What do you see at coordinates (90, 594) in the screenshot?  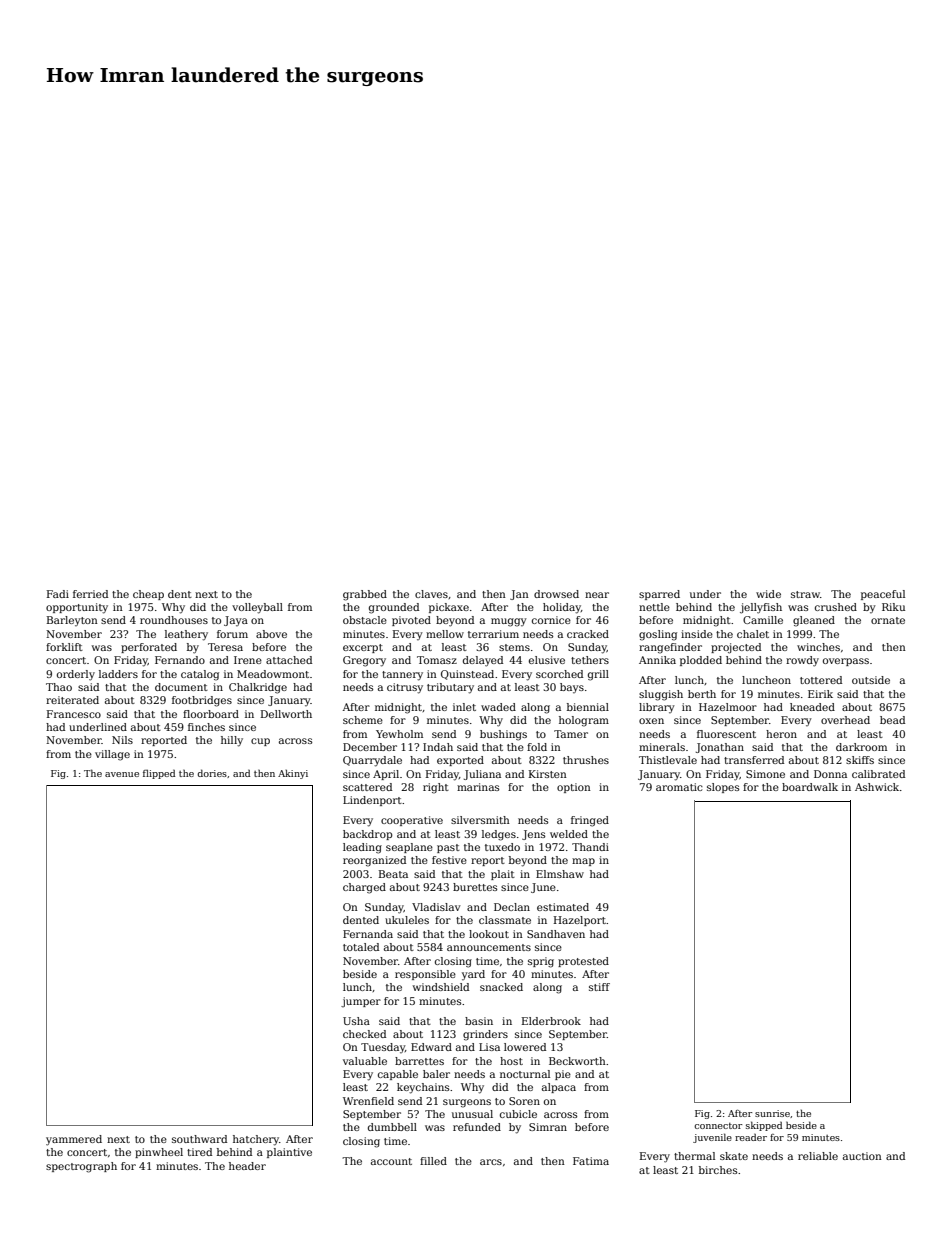 I see `ferried` at bounding box center [90, 594].
